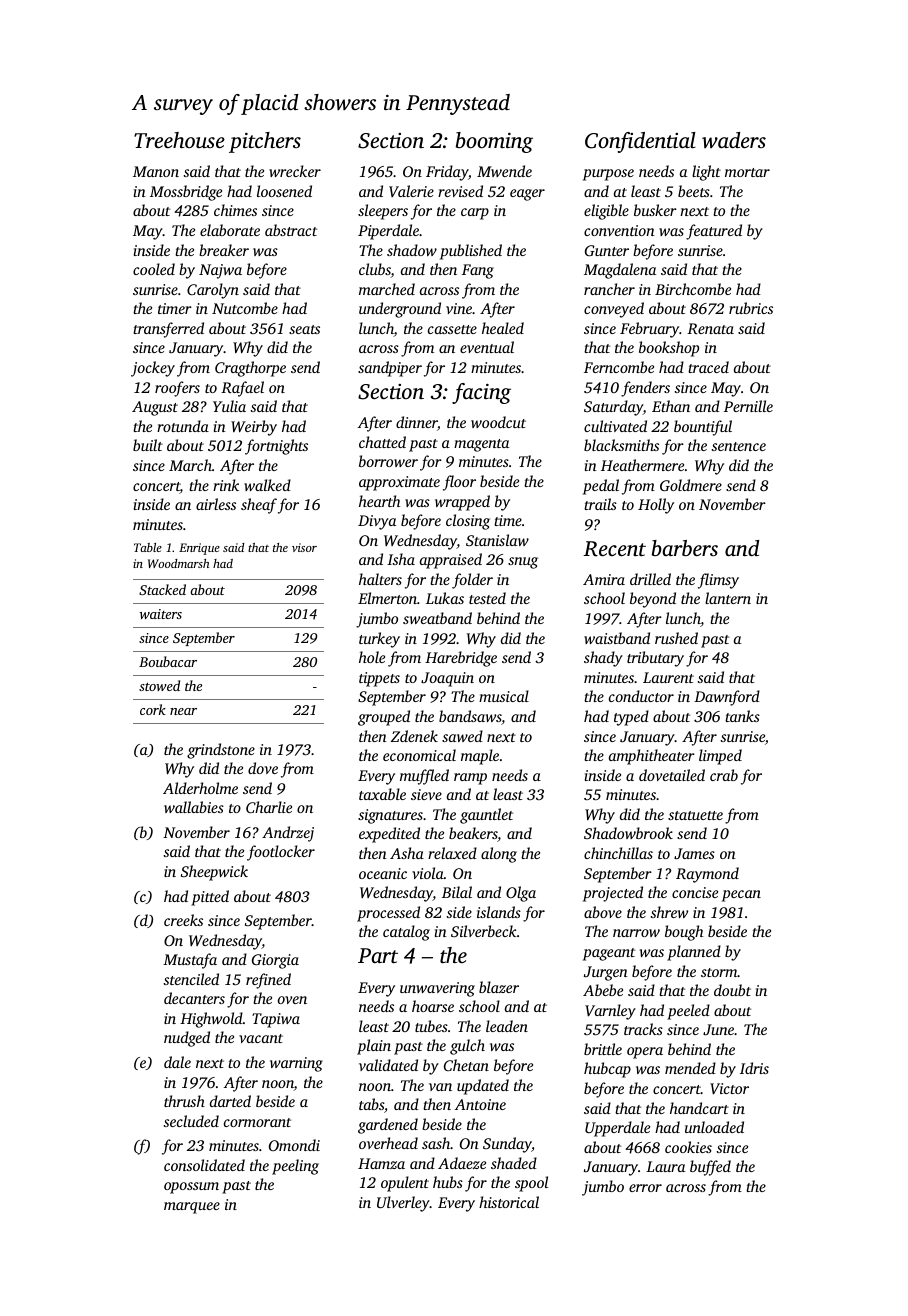 Image resolution: width=908 pixels, height=1316 pixels. I want to click on Mossbridge, so click(186, 193).
